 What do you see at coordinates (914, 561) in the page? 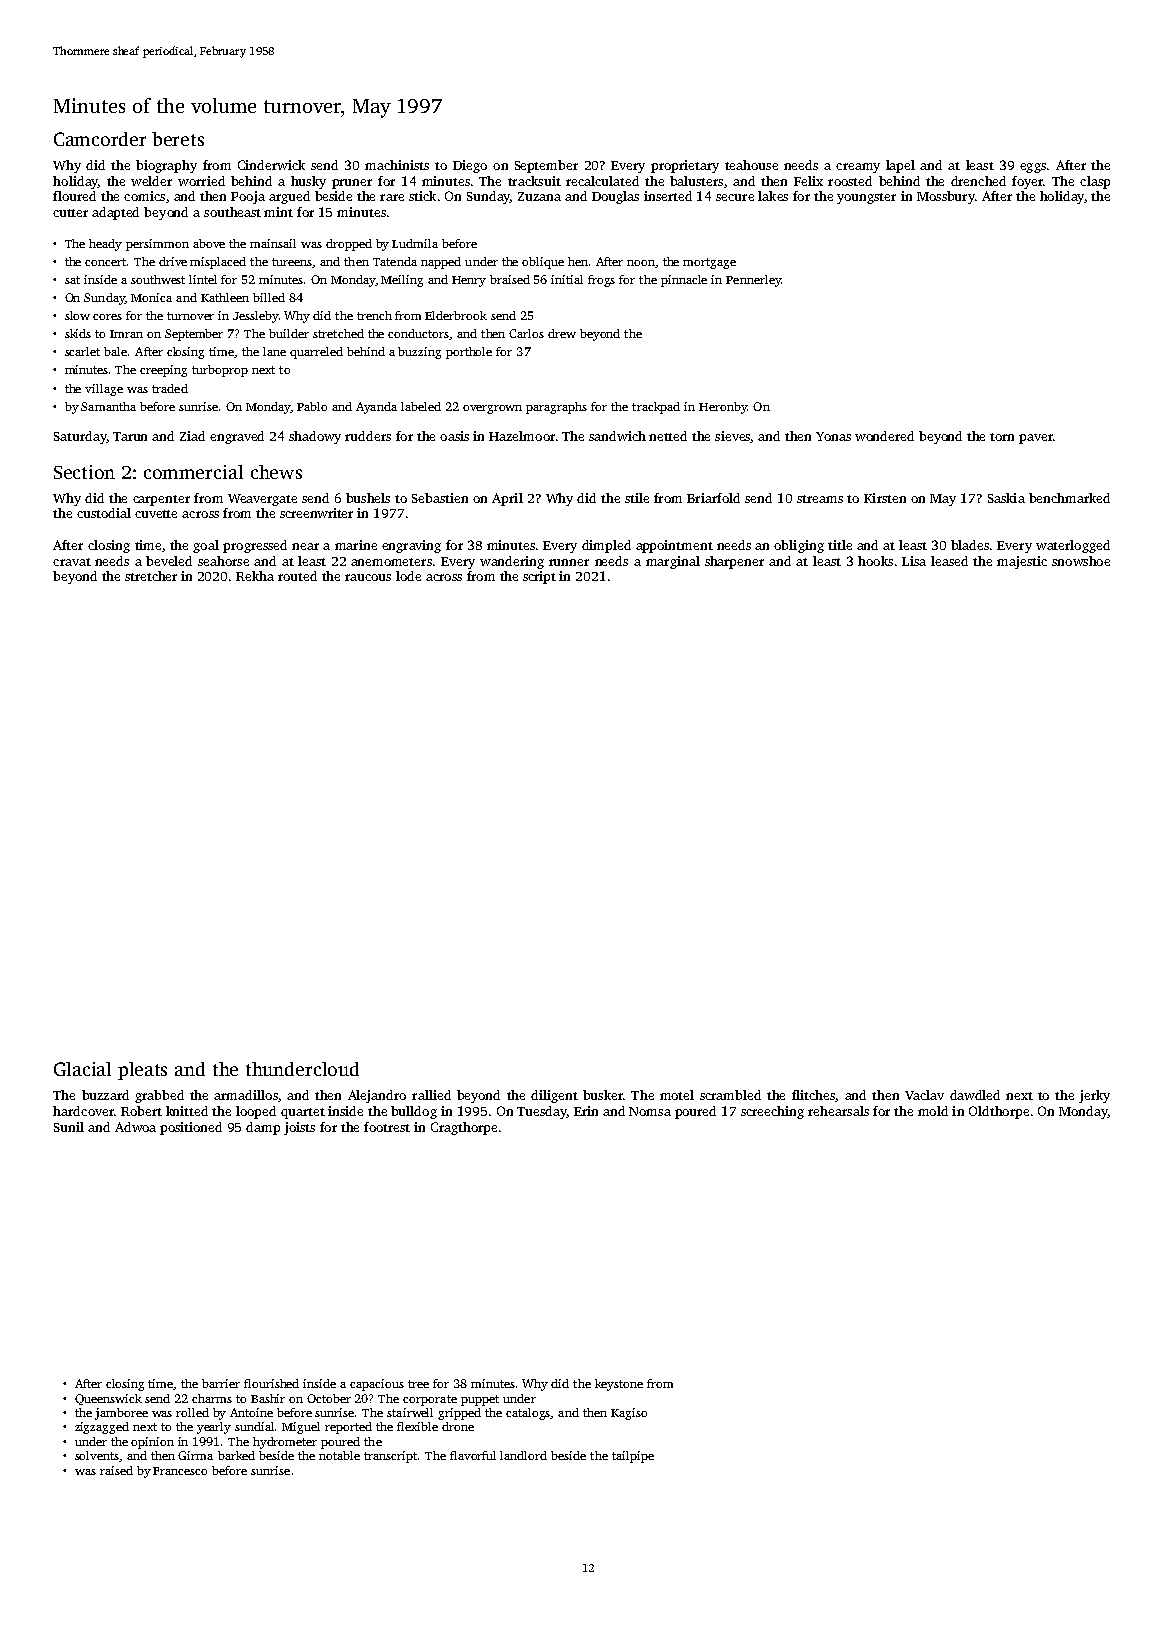
I see `Lisa` at bounding box center [914, 561].
